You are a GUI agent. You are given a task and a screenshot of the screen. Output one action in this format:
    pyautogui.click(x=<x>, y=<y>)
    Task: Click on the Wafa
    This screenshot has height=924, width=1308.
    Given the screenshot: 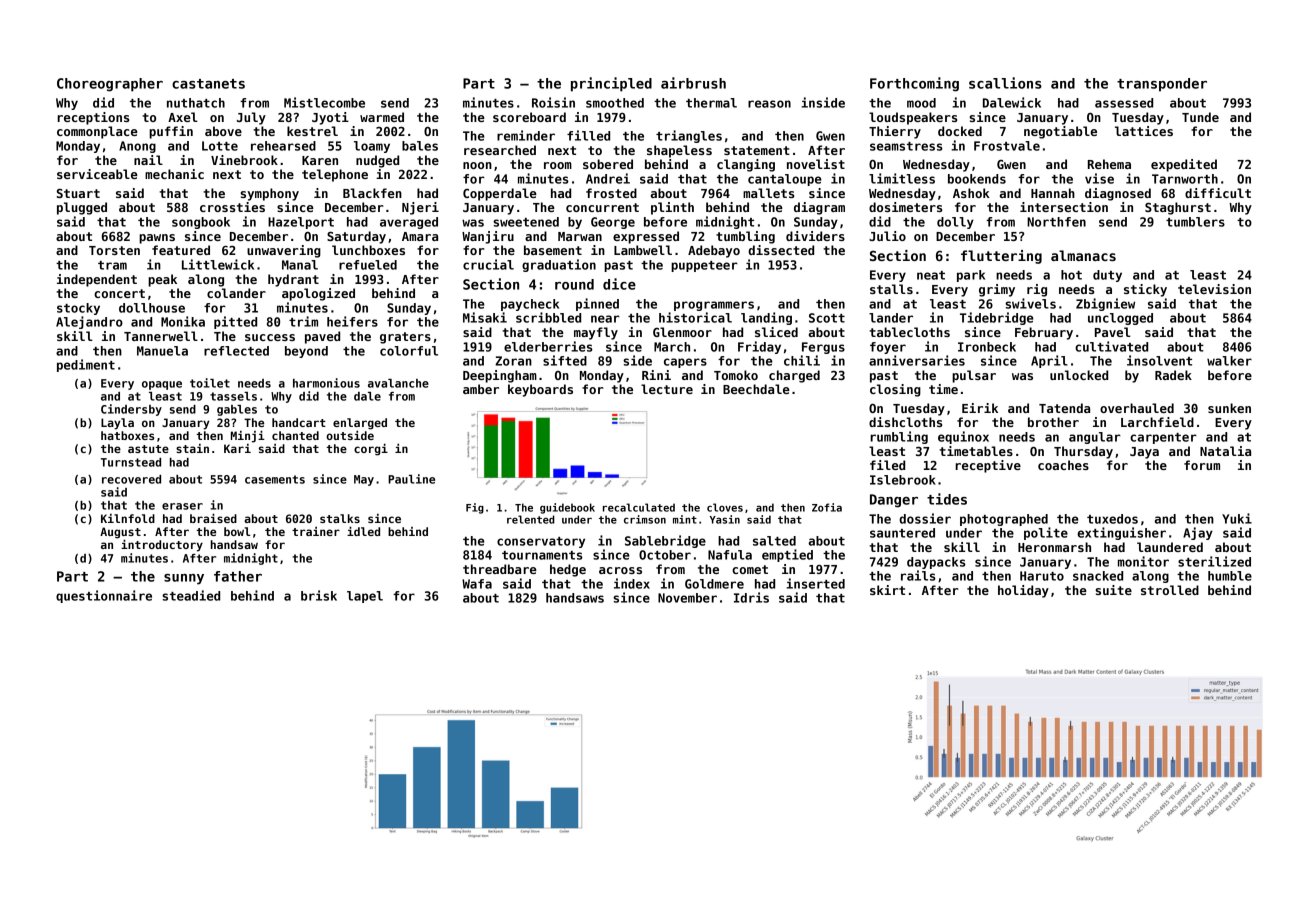 What is the action you would take?
    pyautogui.click(x=477, y=584)
